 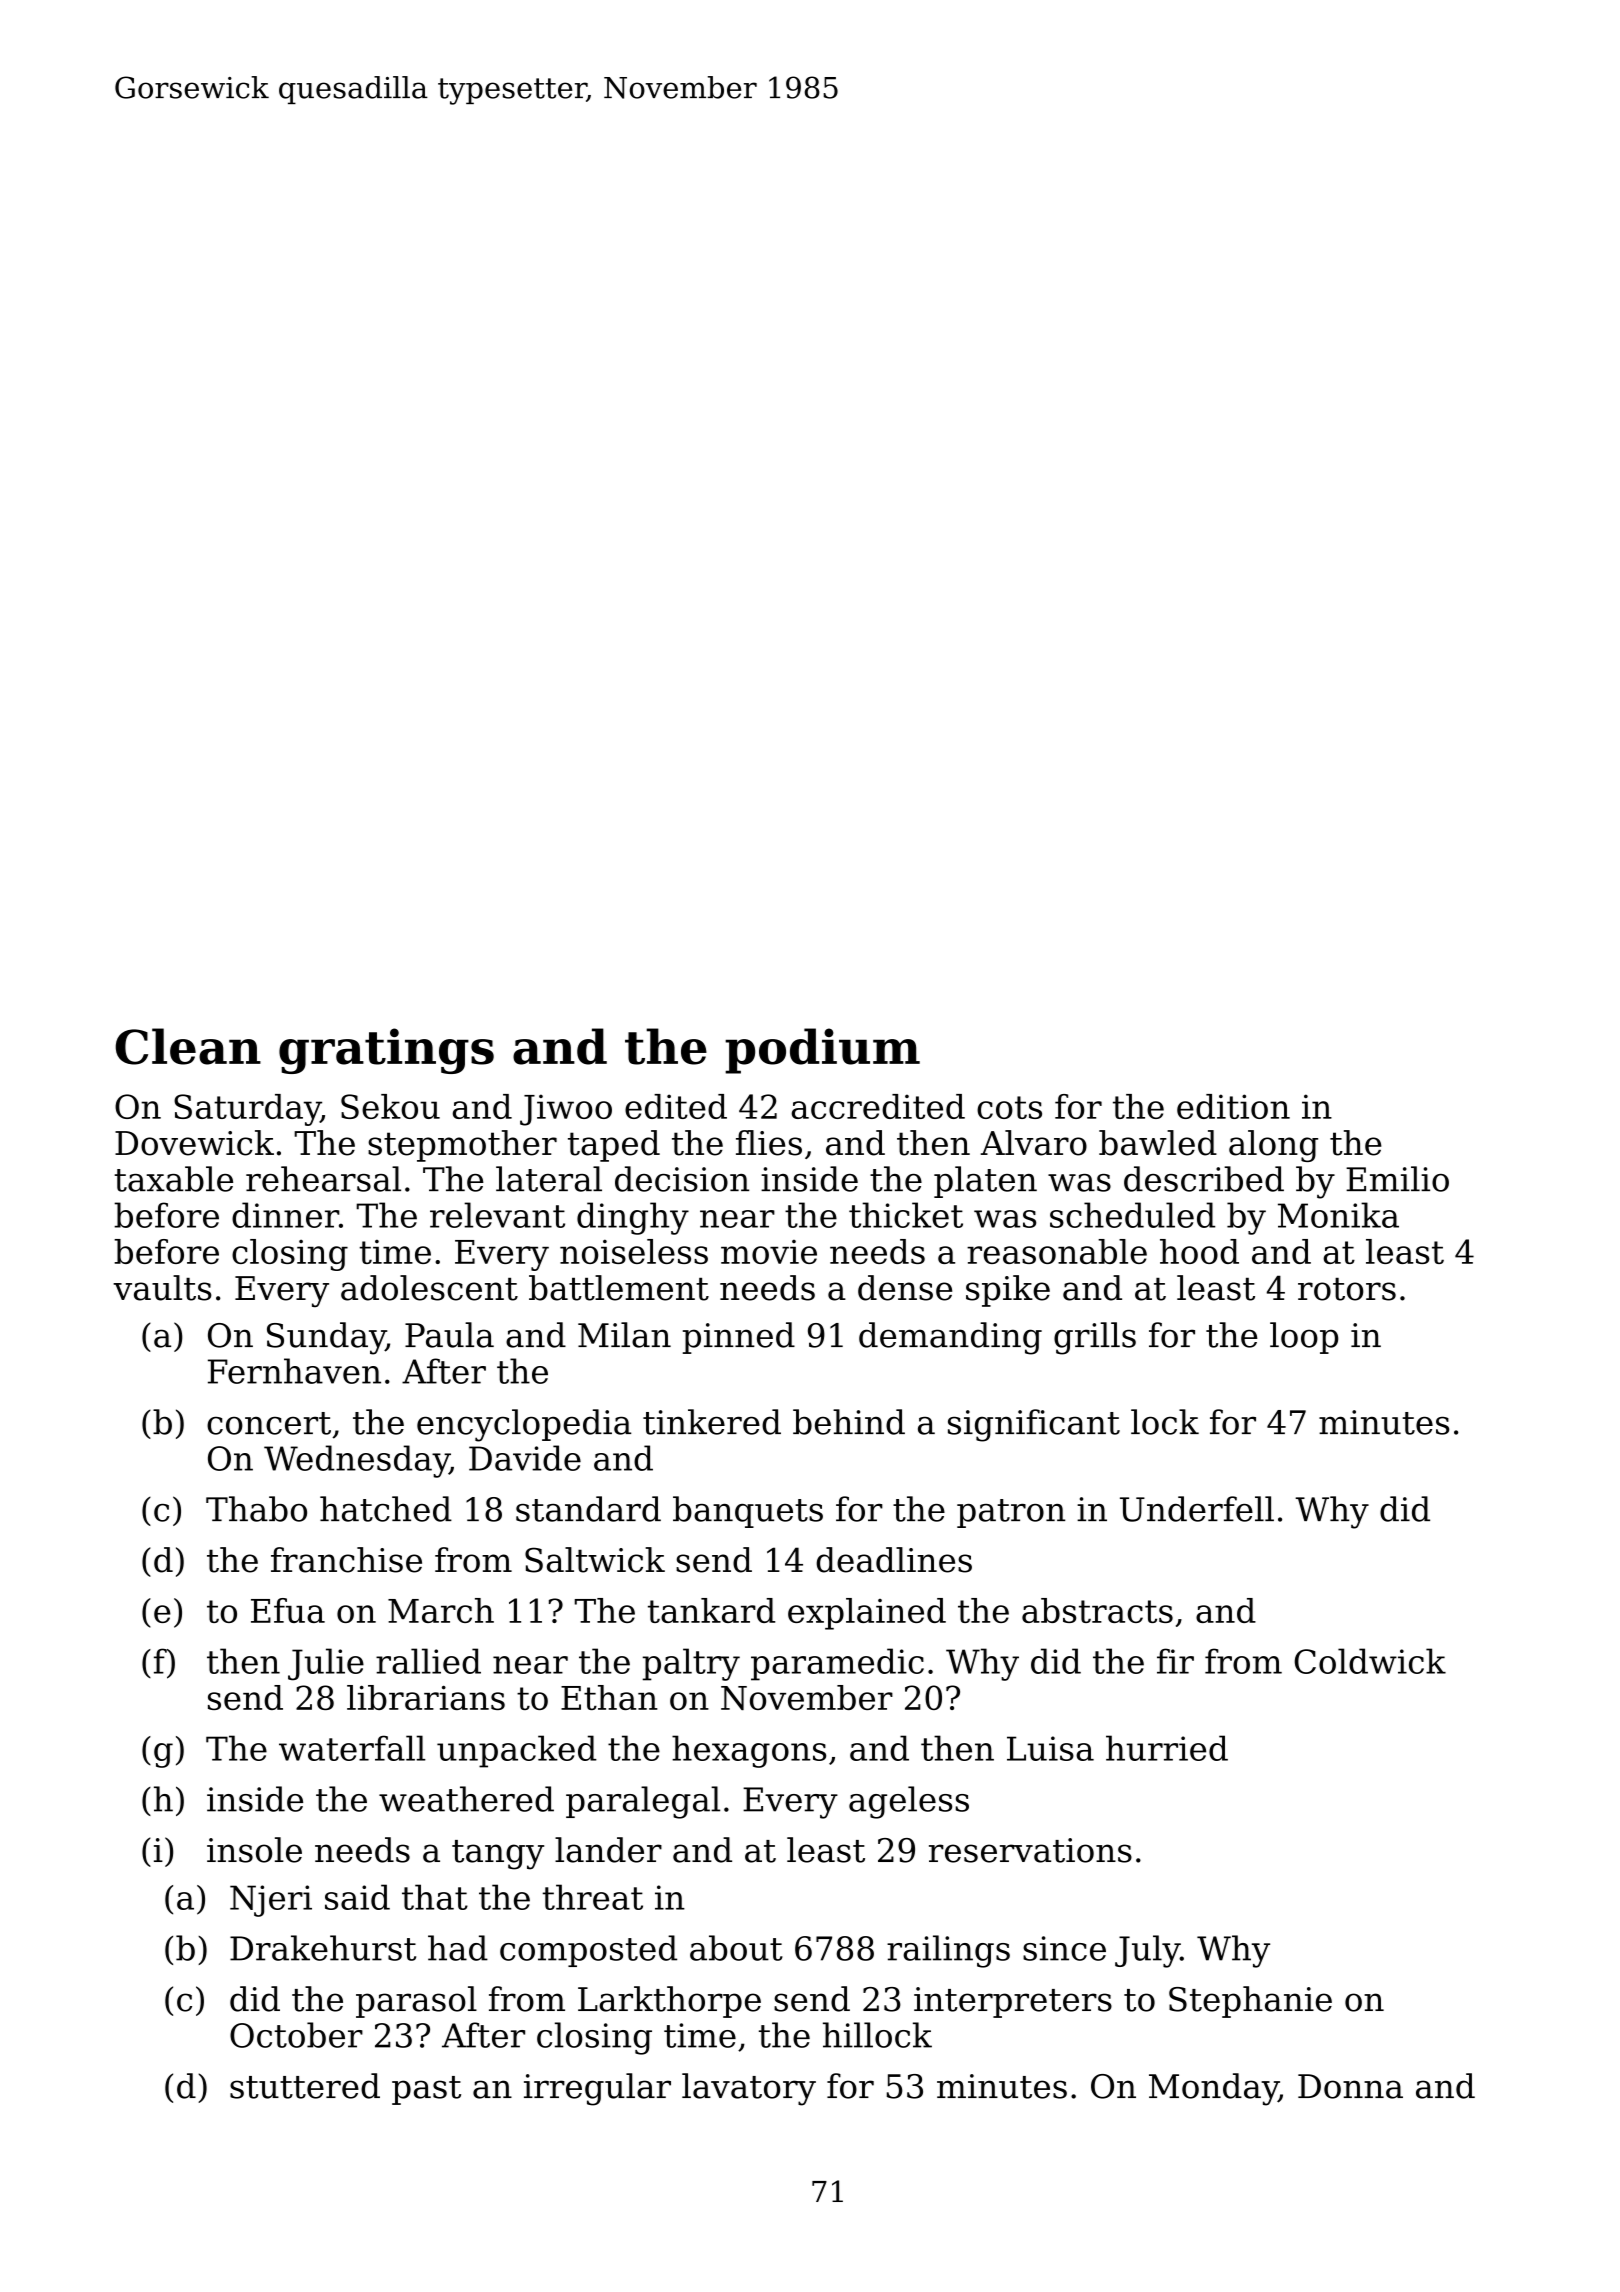 I want to click on podium, so click(x=822, y=1051).
